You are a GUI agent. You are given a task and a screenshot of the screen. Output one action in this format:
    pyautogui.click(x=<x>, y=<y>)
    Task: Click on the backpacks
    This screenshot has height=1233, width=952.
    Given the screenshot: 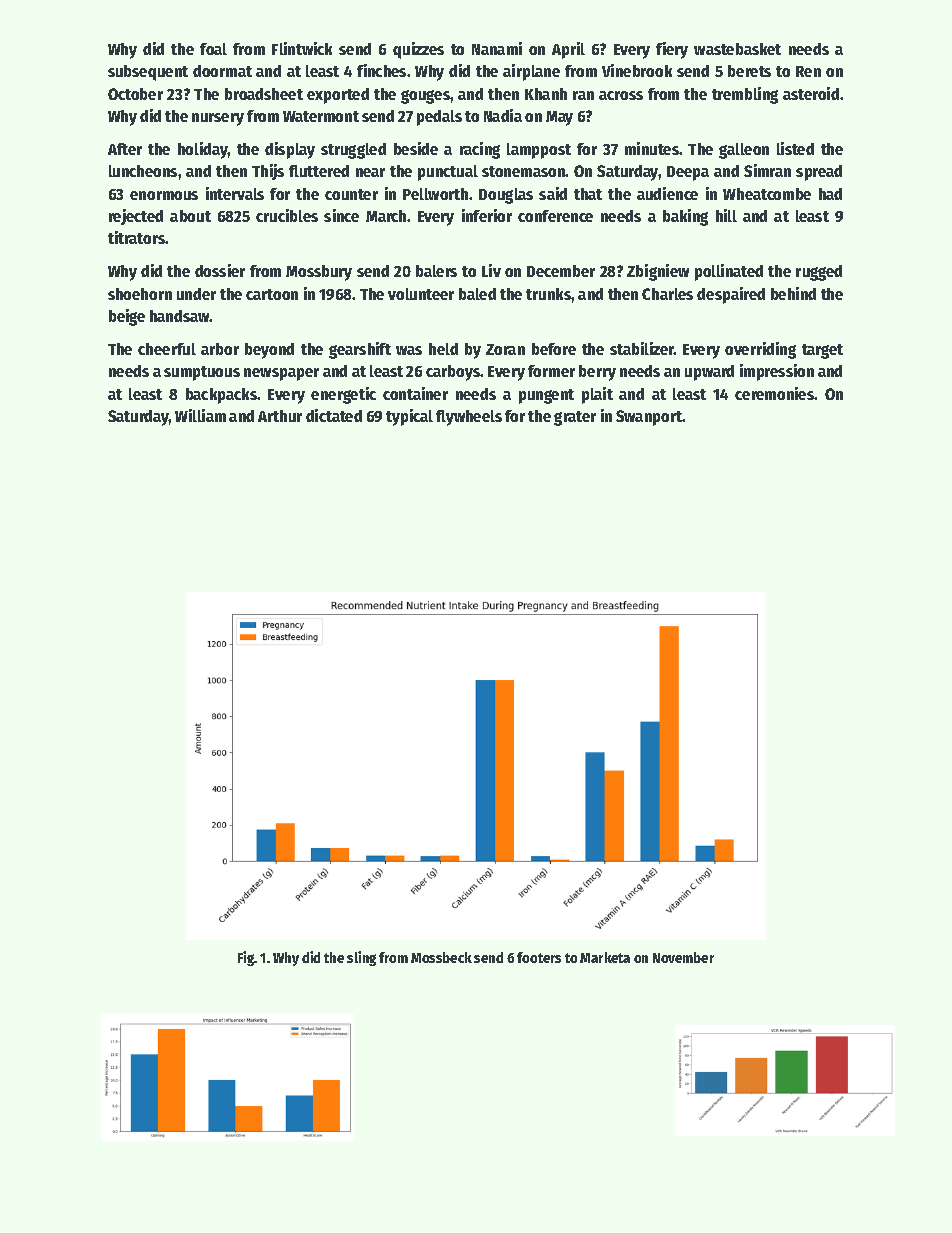 What is the action you would take?
    pyautogui.click(x=221, y=396)
